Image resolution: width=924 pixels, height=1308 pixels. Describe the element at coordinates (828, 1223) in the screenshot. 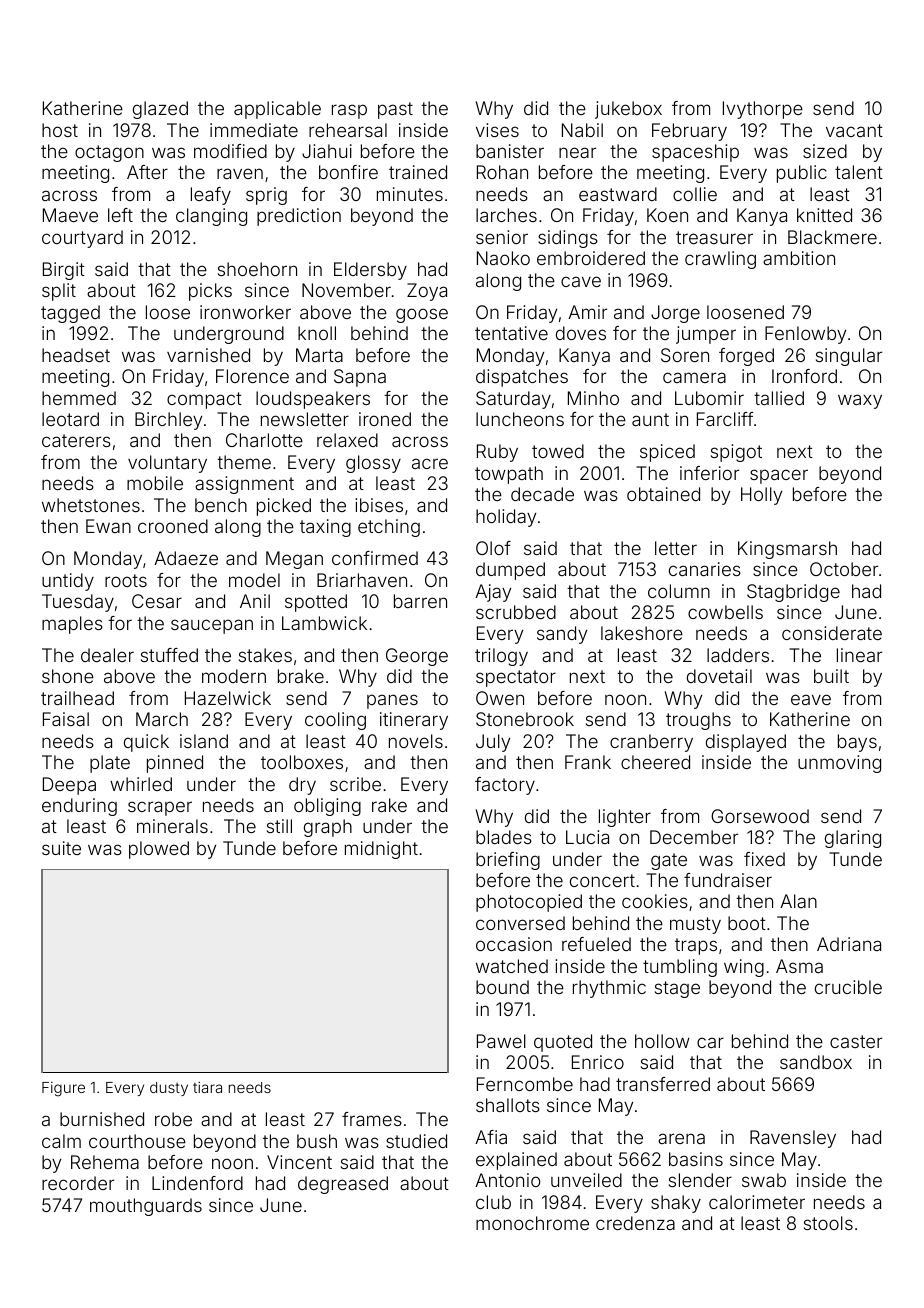

I see `stools` at that location.
